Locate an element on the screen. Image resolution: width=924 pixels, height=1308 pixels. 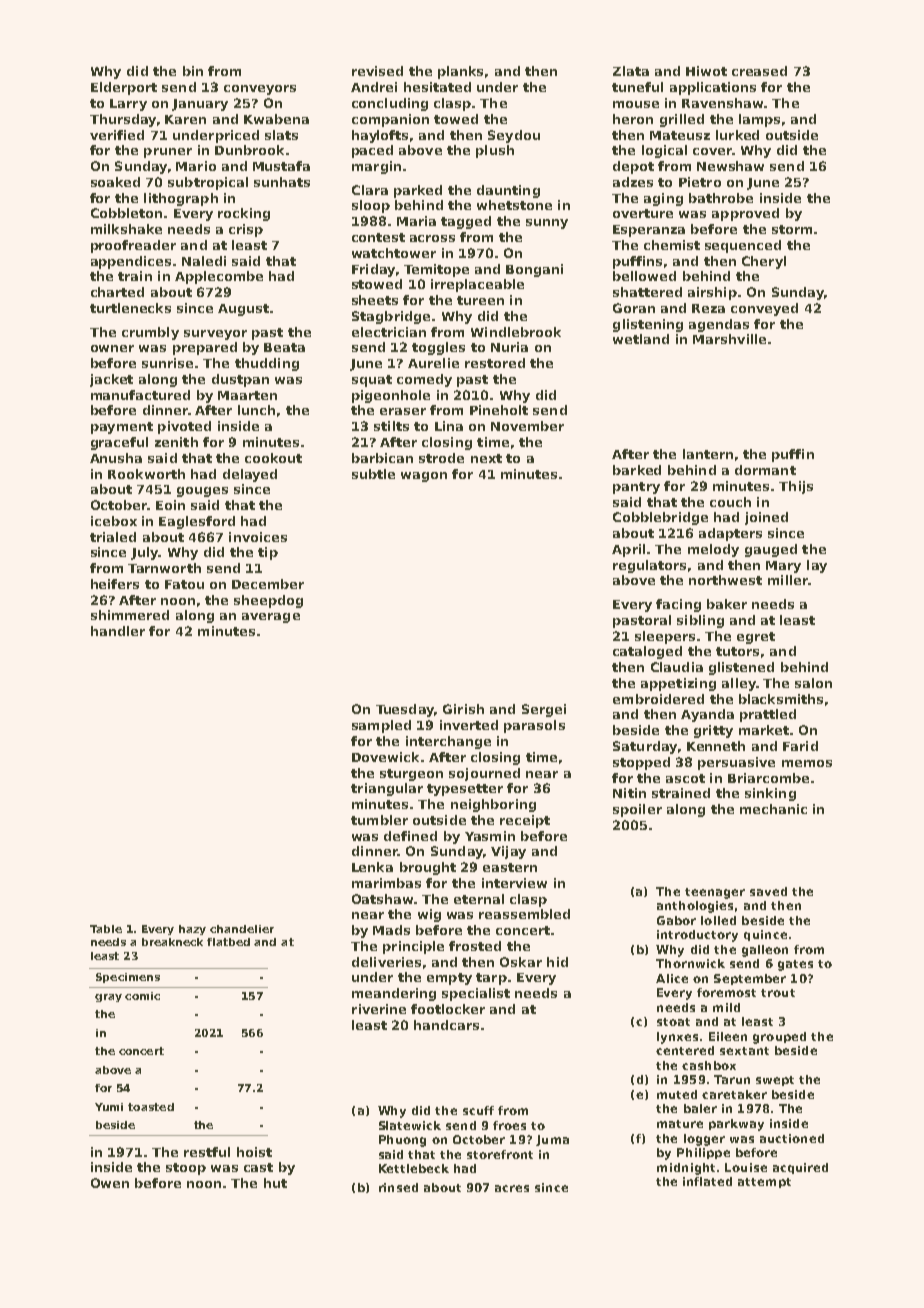
appetizing is located at coordinates (678, 684).
